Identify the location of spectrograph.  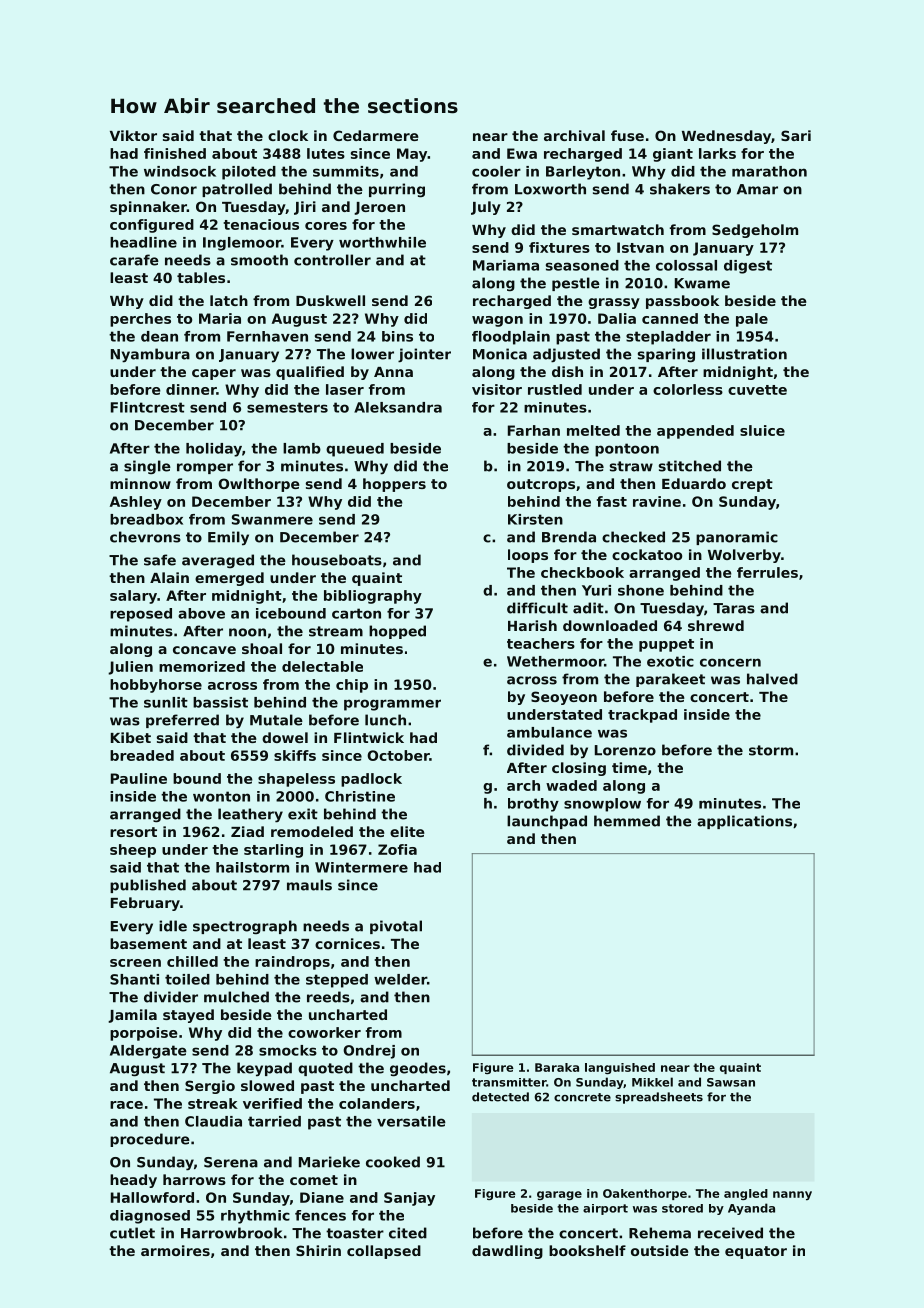
(245, 927).
